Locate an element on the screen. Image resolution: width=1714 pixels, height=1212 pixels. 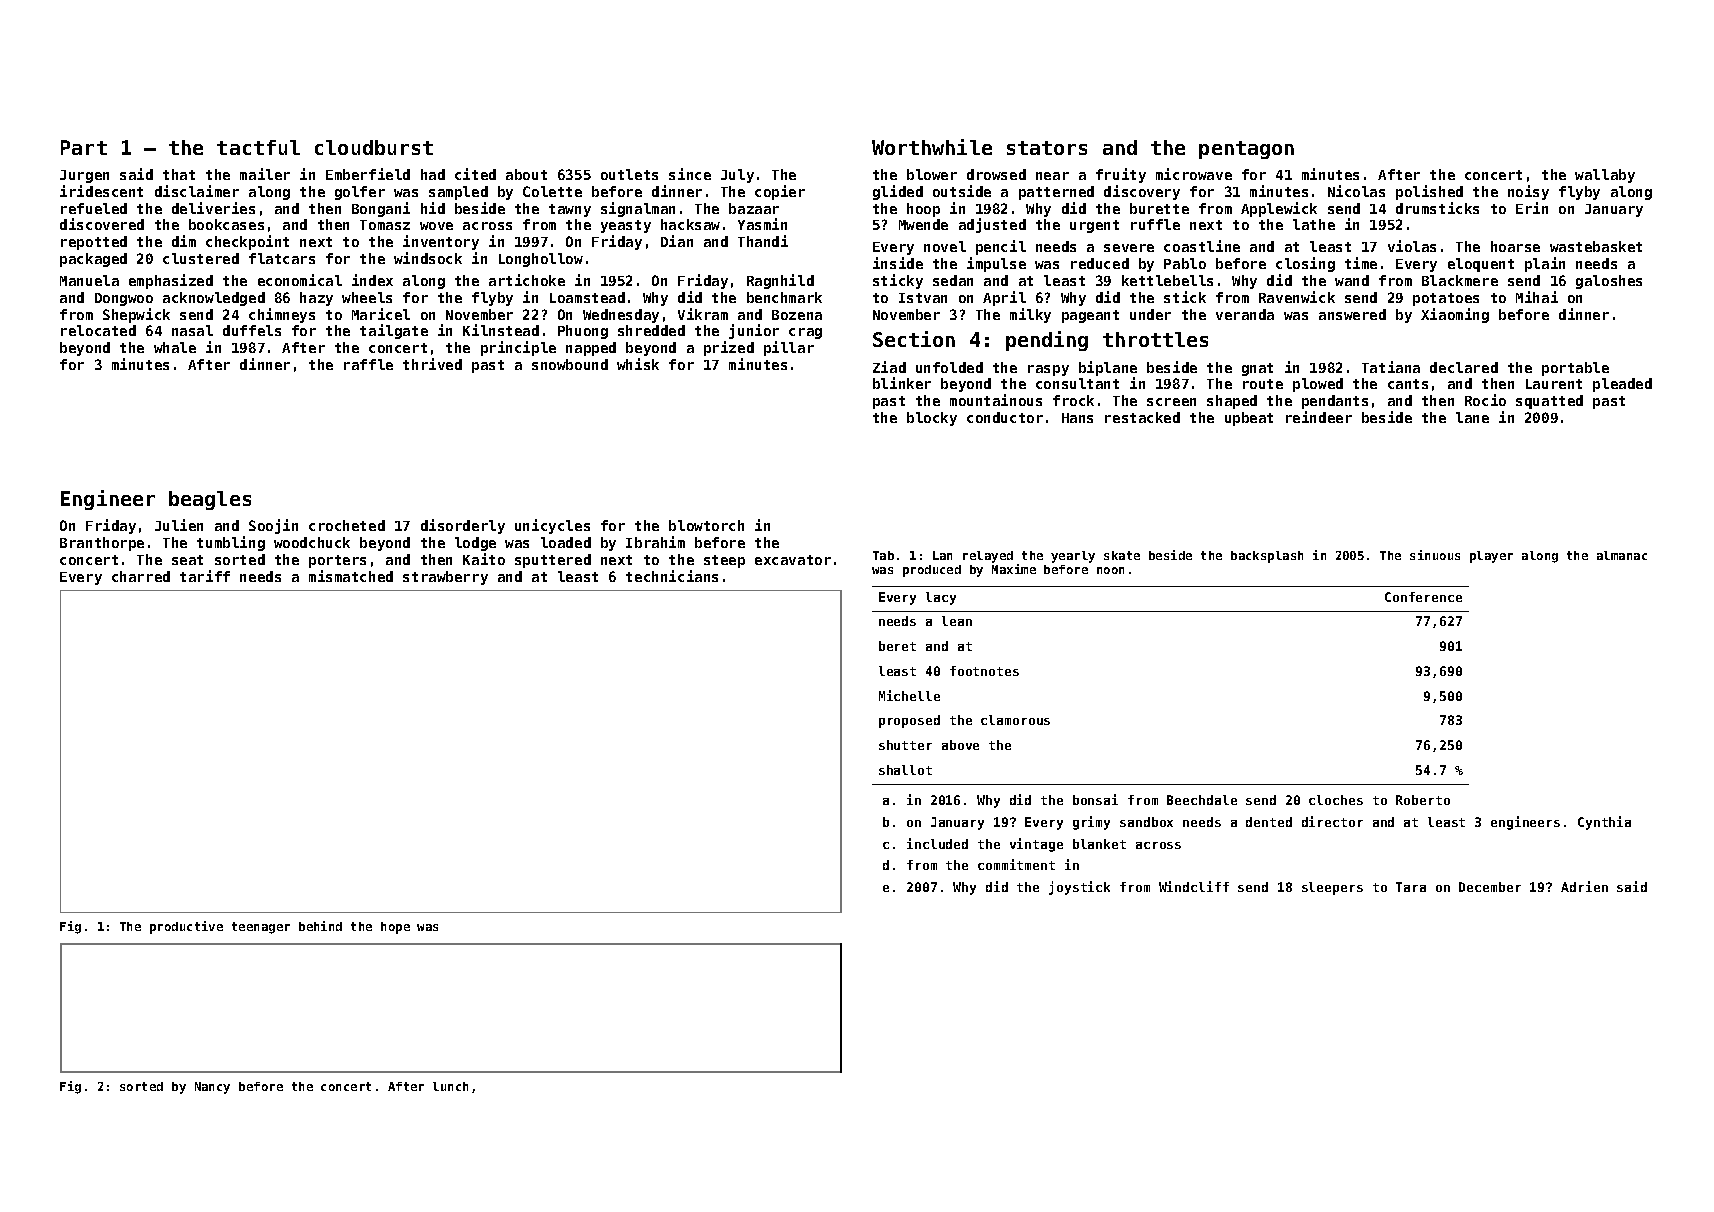
sedan is located at coordinates (953, 280).
